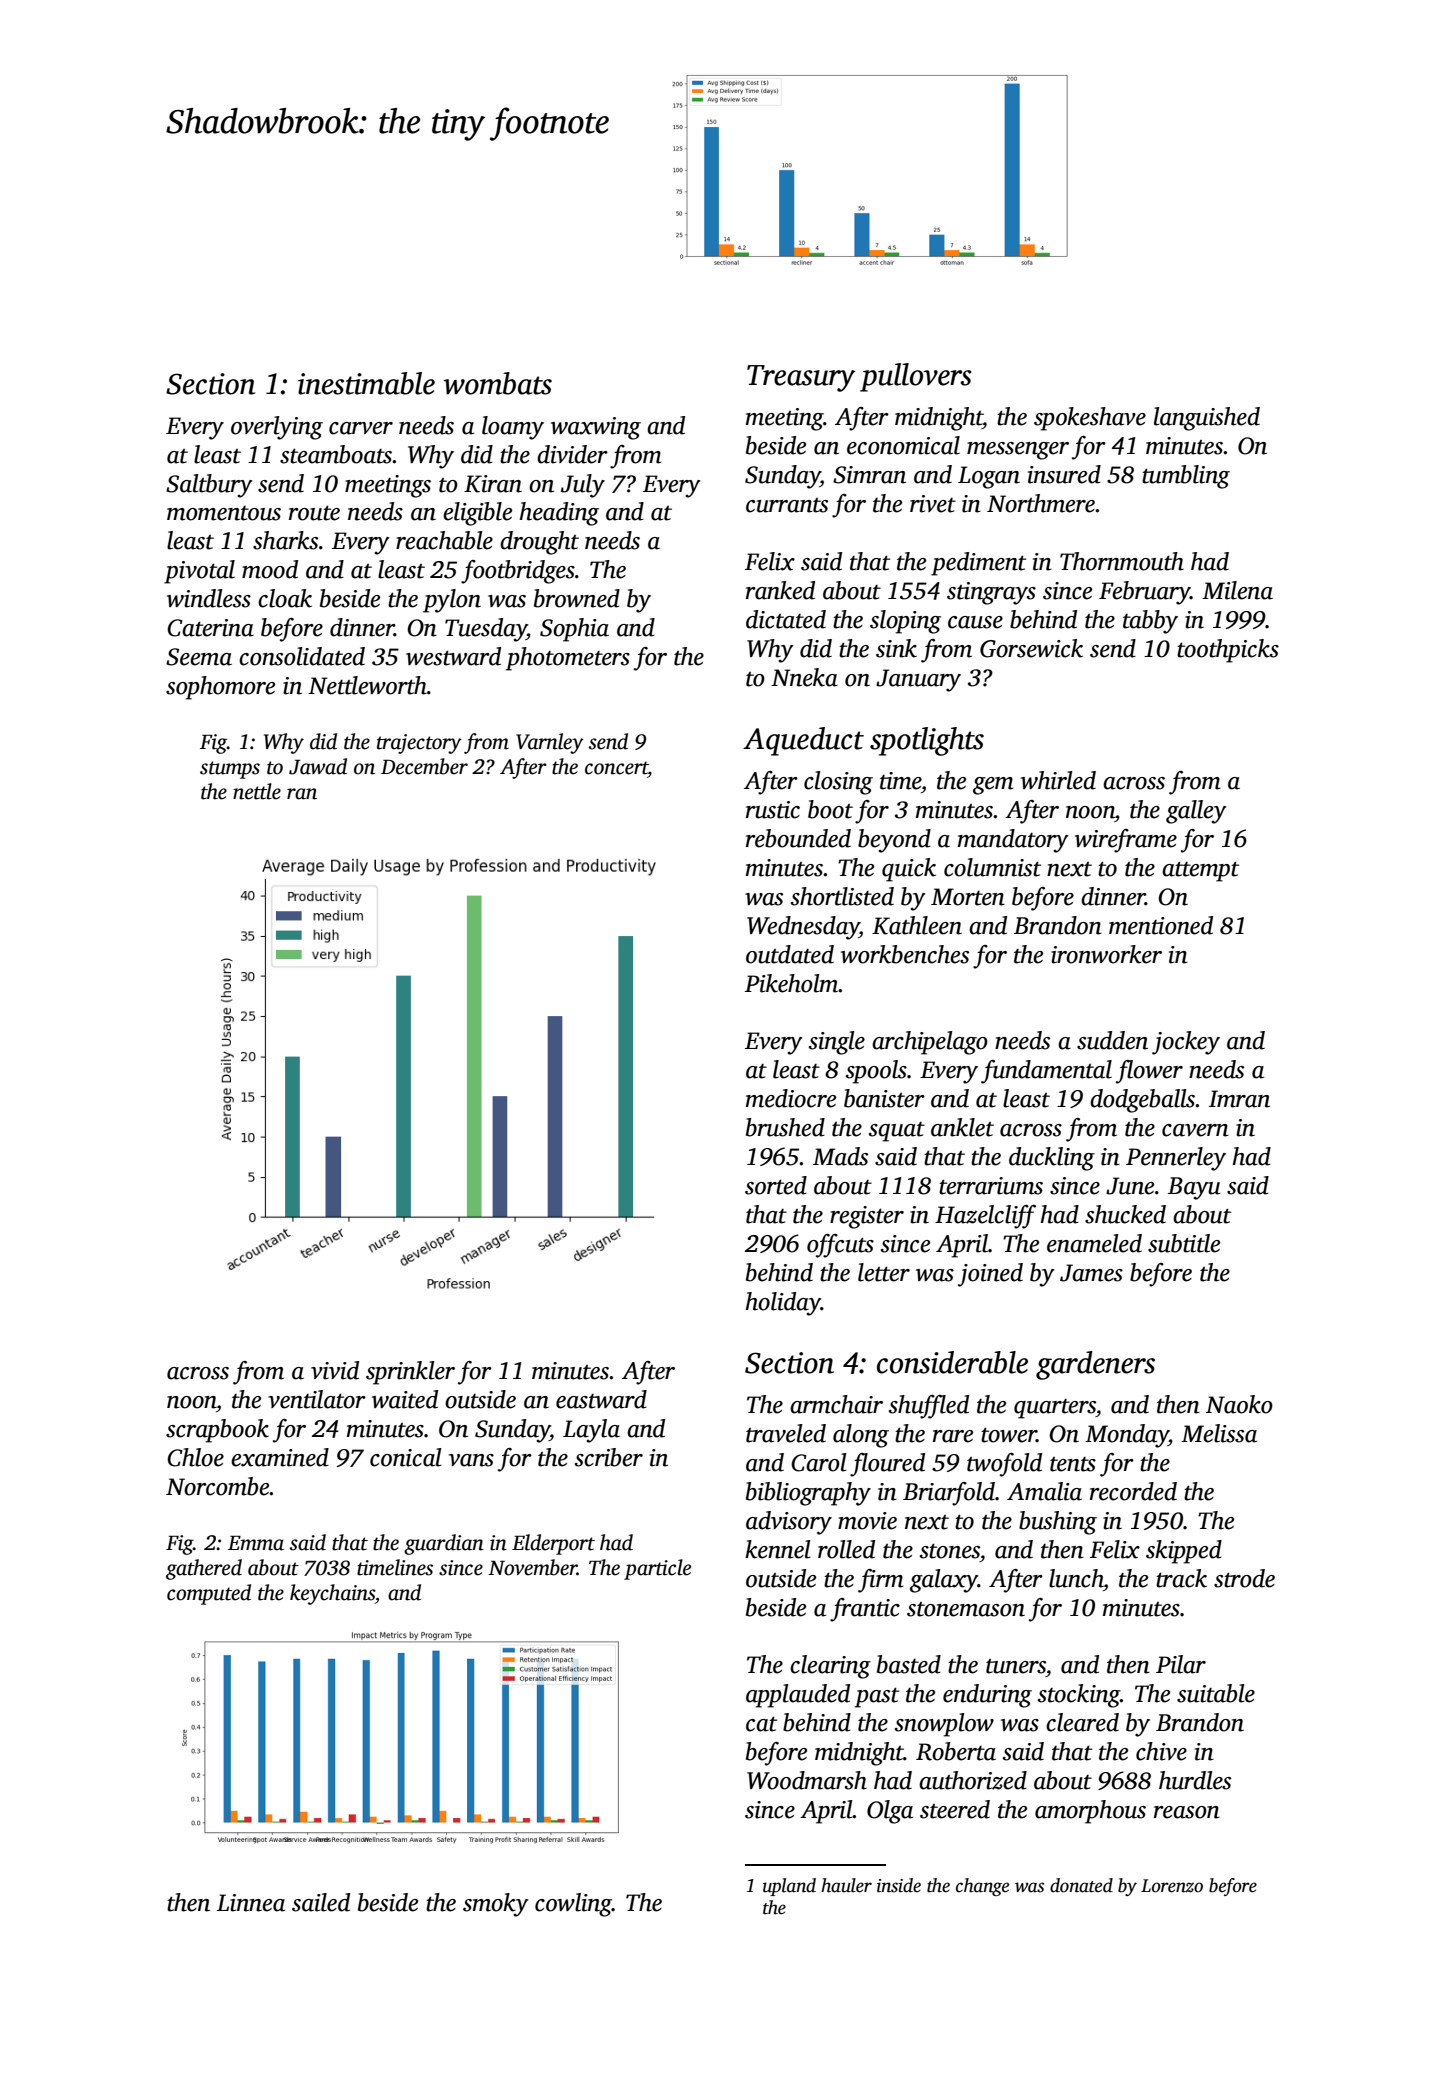 The width and height of the screenshot is (1450, 2100). I want to click on languished, so click(1207, 419).
